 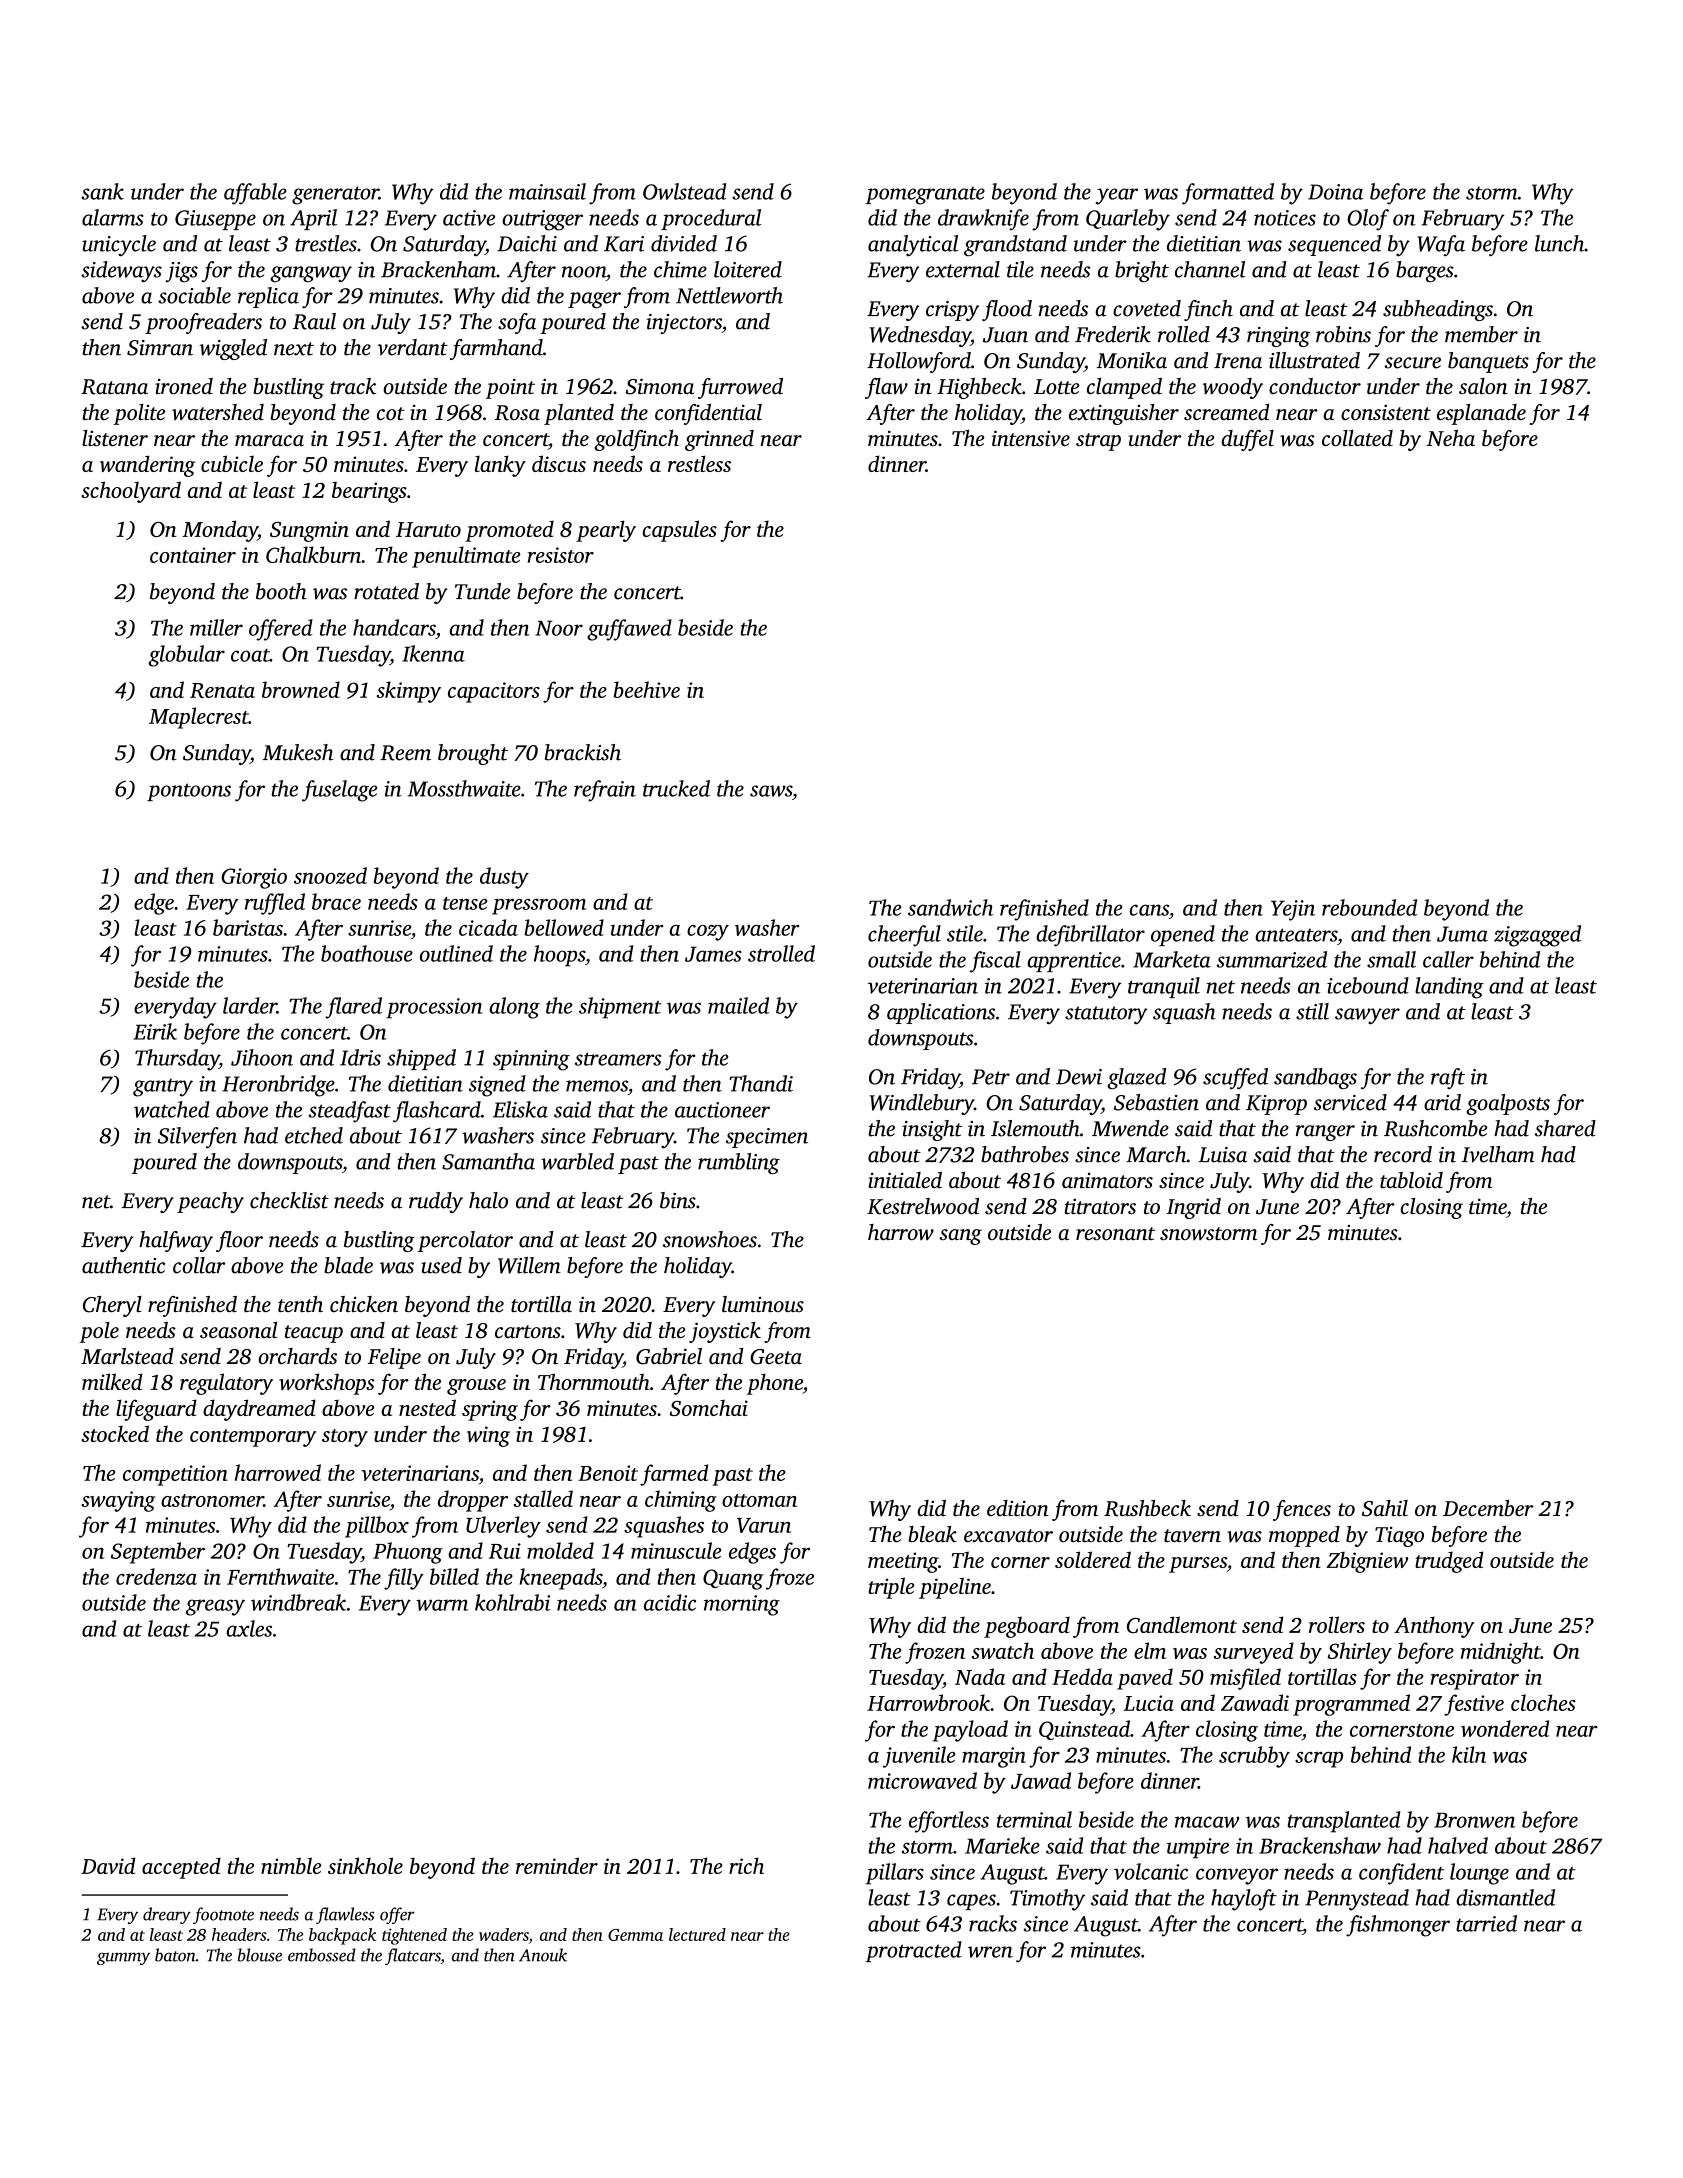 What do you see at coordinates (979, 388) in the screenshot?
I see `Highbeck` at bounding box center [979, 388].
